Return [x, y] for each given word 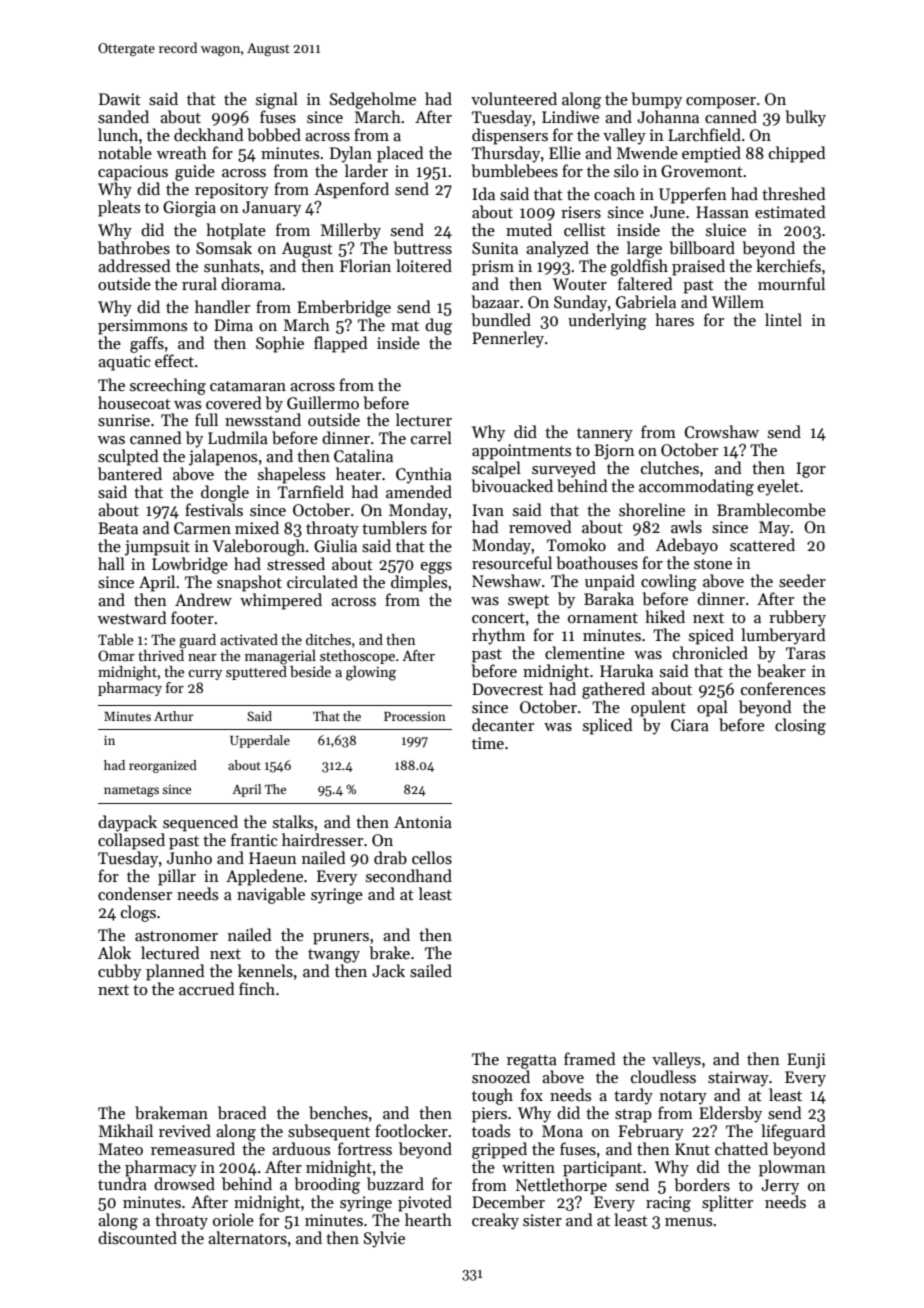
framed [590, 1058]
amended [419, 491]
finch [257, 988]
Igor [811, 470]
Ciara [690, 725]
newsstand [263, 419]
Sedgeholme [373, 100]
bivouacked [512, 486]
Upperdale [260, 741]
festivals [214, 510]
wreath [182, 152]
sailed [431, 971]
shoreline [652, 509]
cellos [432, 858]
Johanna [668, 116]
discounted [137, 1238]
